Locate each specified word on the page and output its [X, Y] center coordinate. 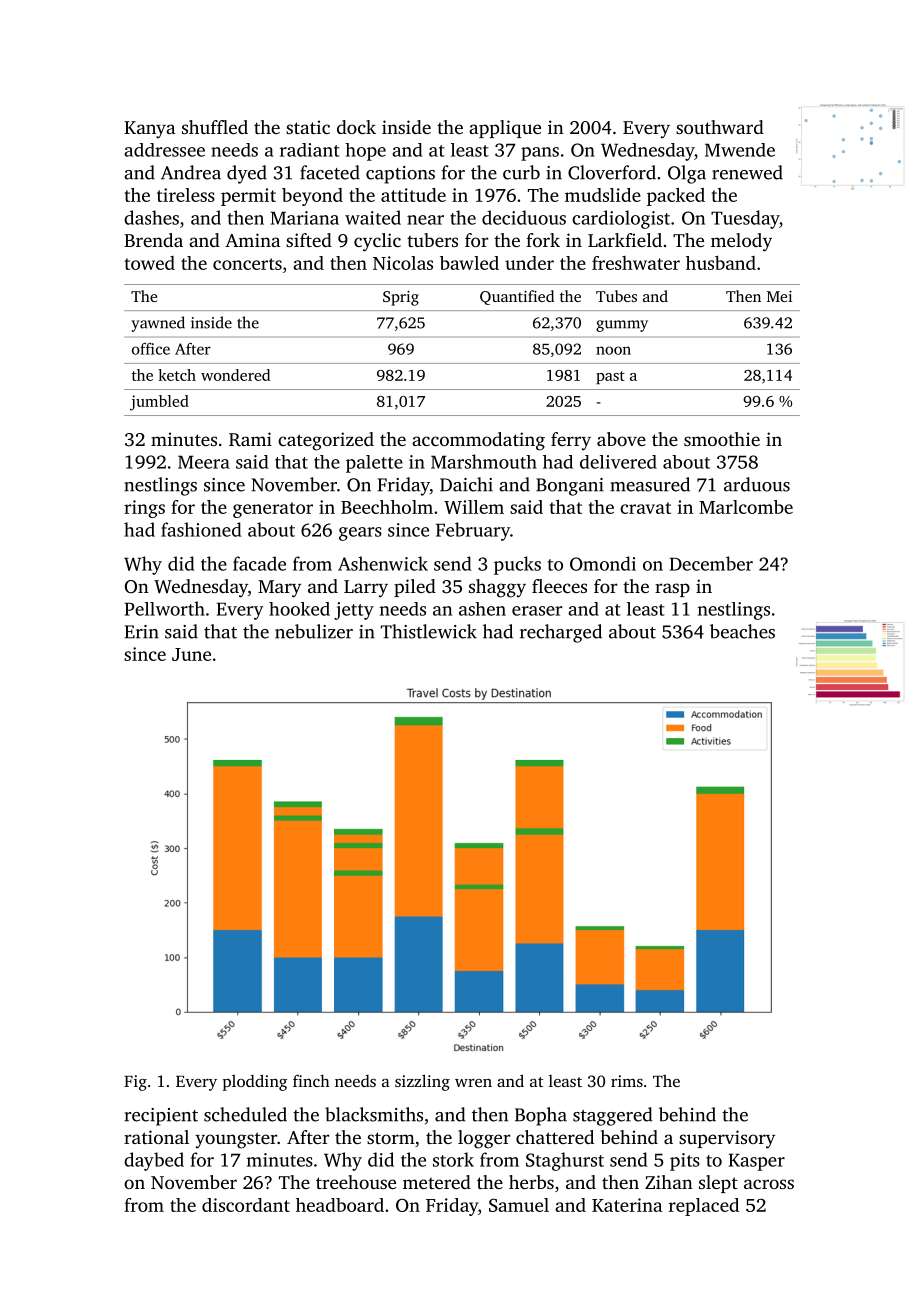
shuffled [215, 127]
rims [627, 1081]
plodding [254, 1082]
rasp [672, 590]
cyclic [377, 242]
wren [473, 1083]
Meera [204, 462]
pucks [517, 565]
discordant [246, 1205]
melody [741, 242]
